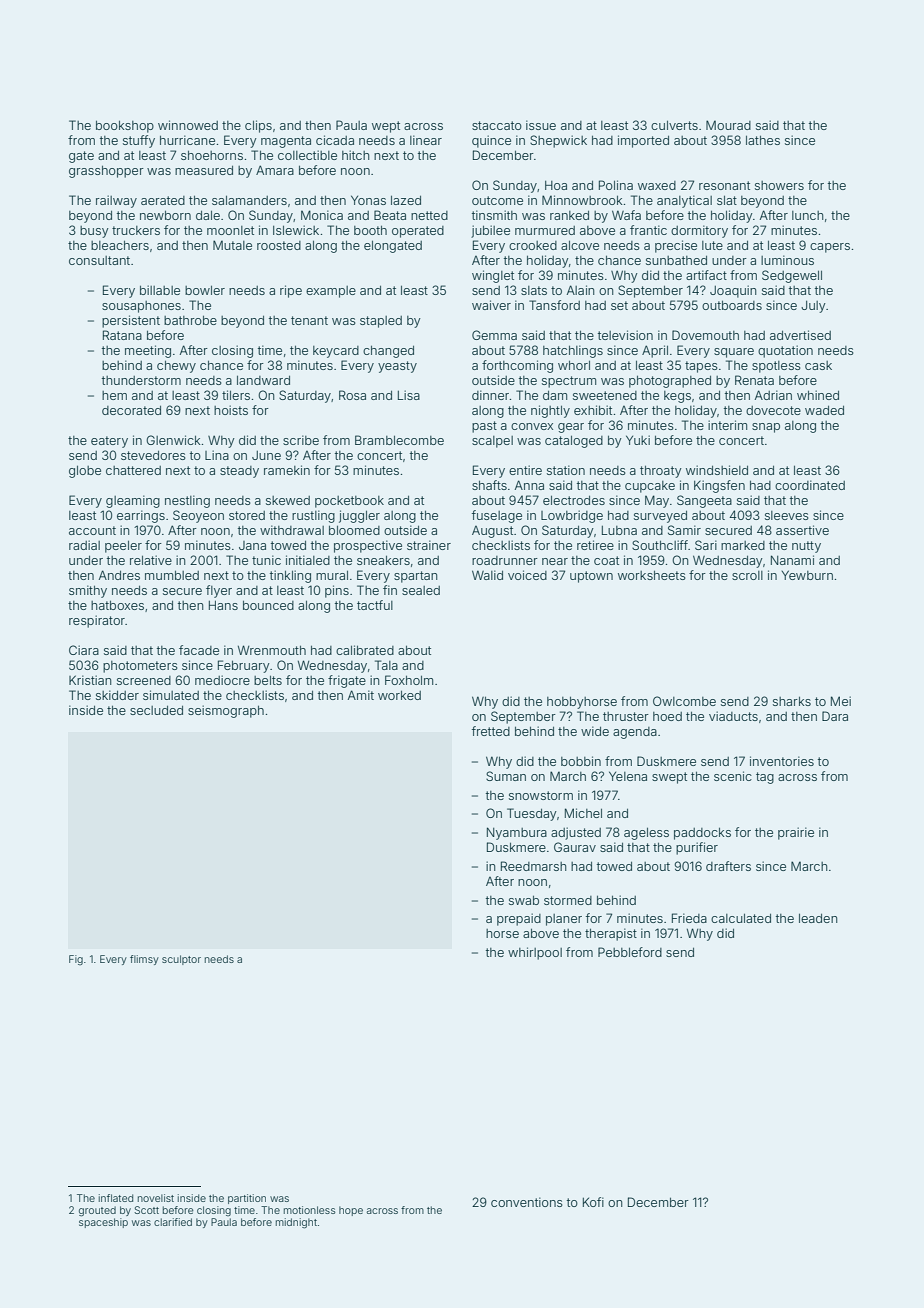  What do you see at coordinates (782, 761) in the document?
I see `inventories` at bounding box center [782, 761].
